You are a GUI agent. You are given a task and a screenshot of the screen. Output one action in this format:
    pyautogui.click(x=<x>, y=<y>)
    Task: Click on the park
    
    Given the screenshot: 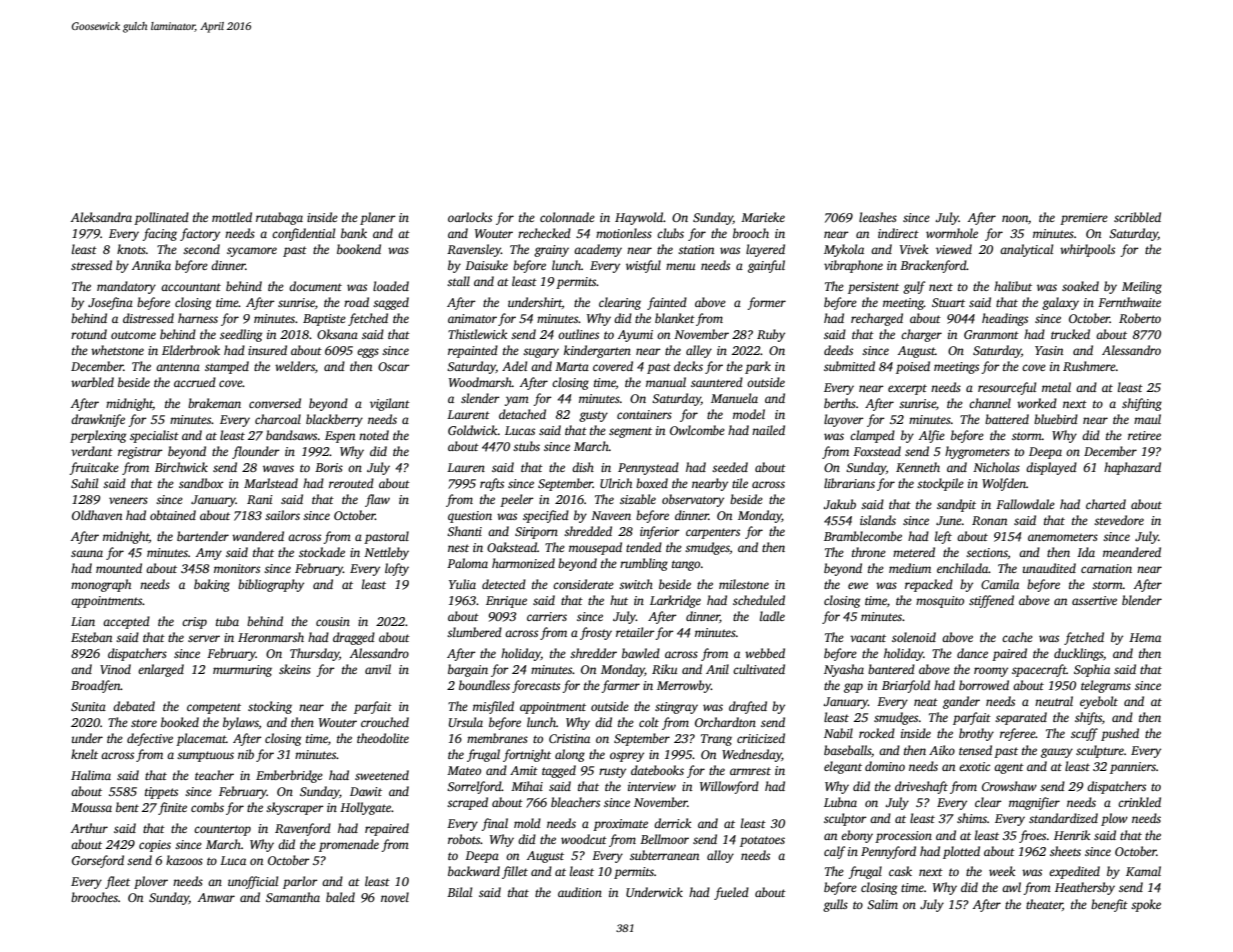 What is the action you would take?
    pyautogui.click(x=758, y=367)
